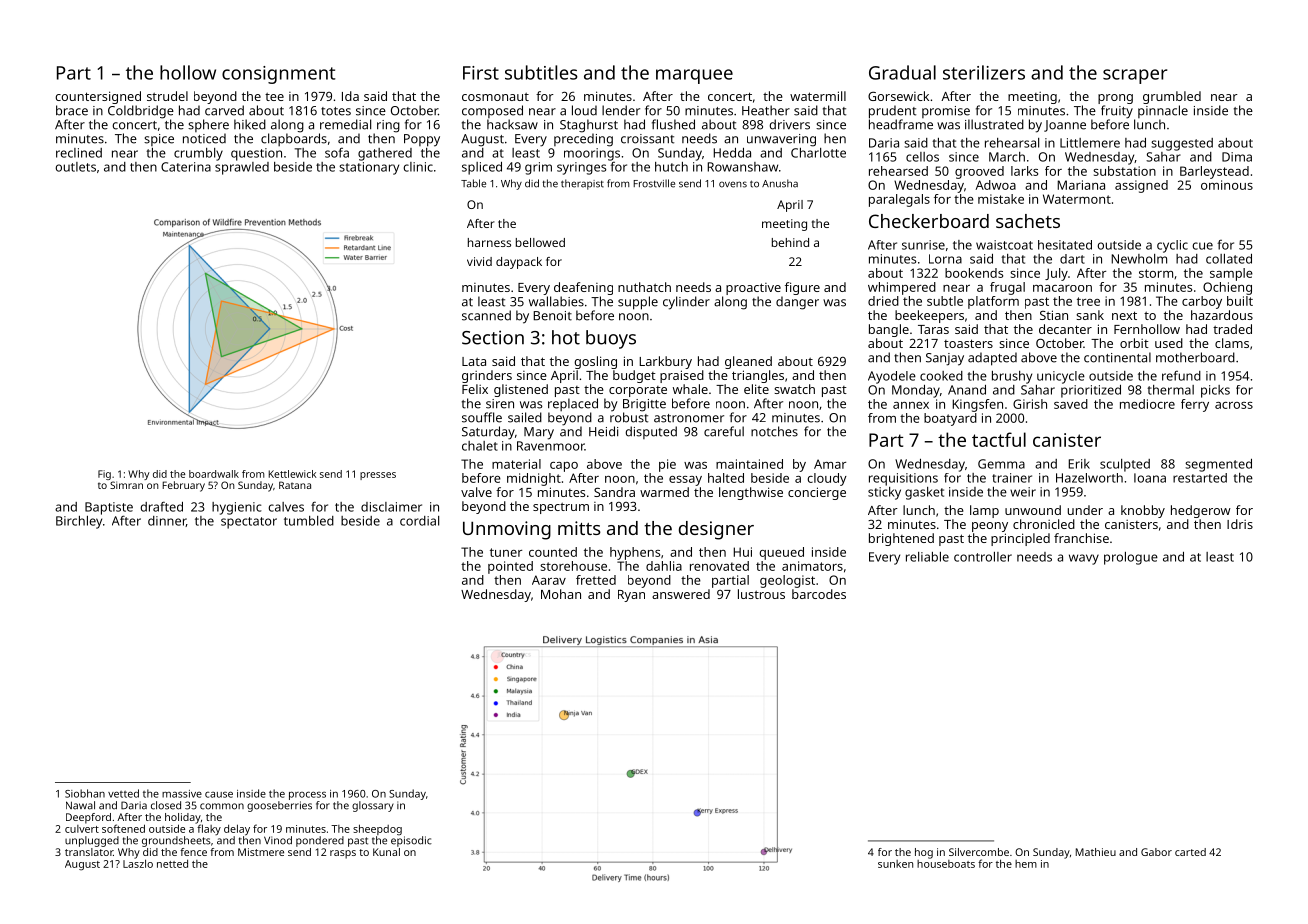 This page has width=1308, height=924. What do you see at coordinates (694, 76) in the page?
I see `marquee` at bounding box center [694, 76].
